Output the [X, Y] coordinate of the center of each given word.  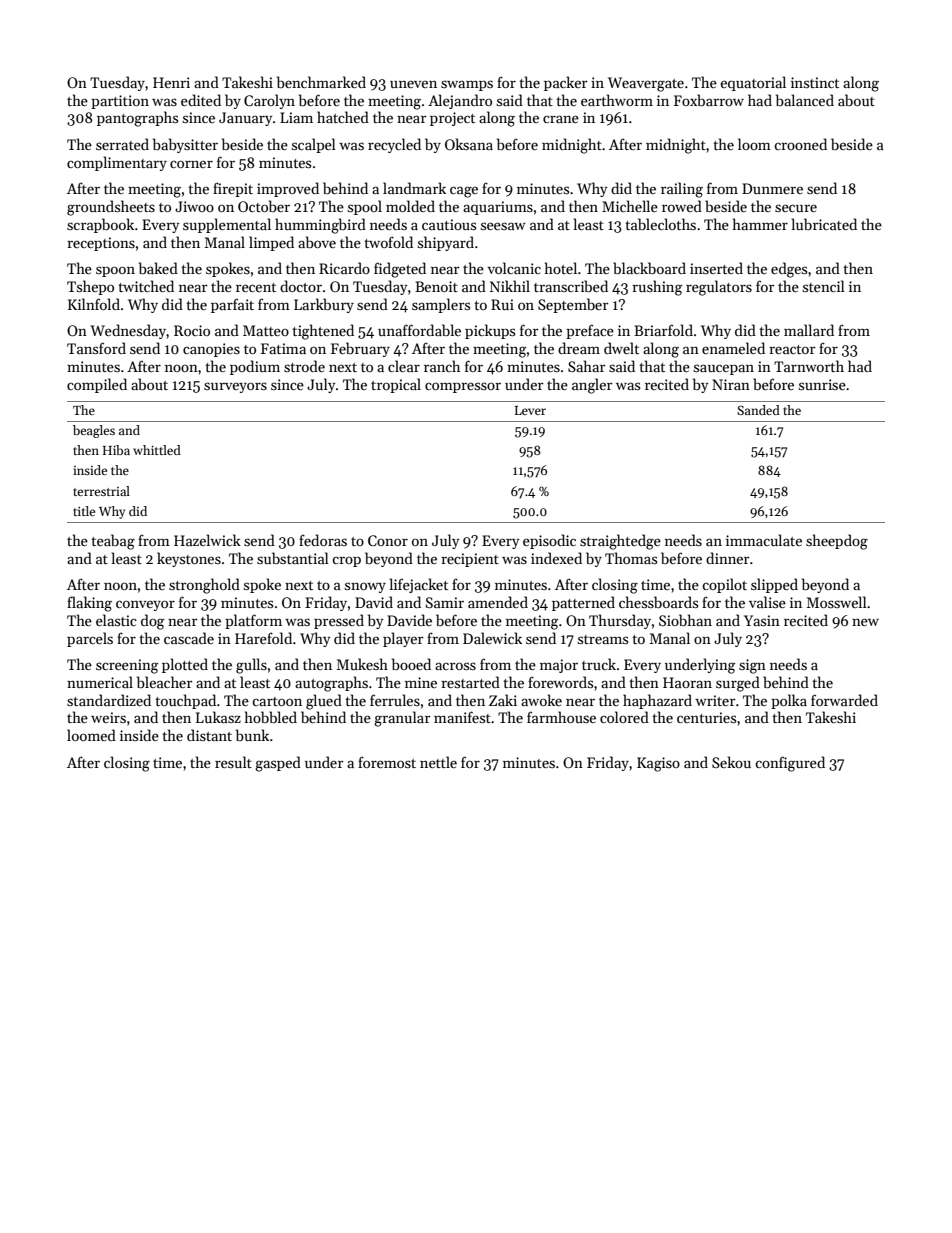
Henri [171, 82]
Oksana [469, 144]
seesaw [503, 226]
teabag [113, 542]
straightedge [620, 542]
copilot [724, 585]
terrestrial [101, 491]
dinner [728, 558]
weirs [108, 717]
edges [789, 270]
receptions [101, 244]
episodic [549, 541]
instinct [815, 82]
